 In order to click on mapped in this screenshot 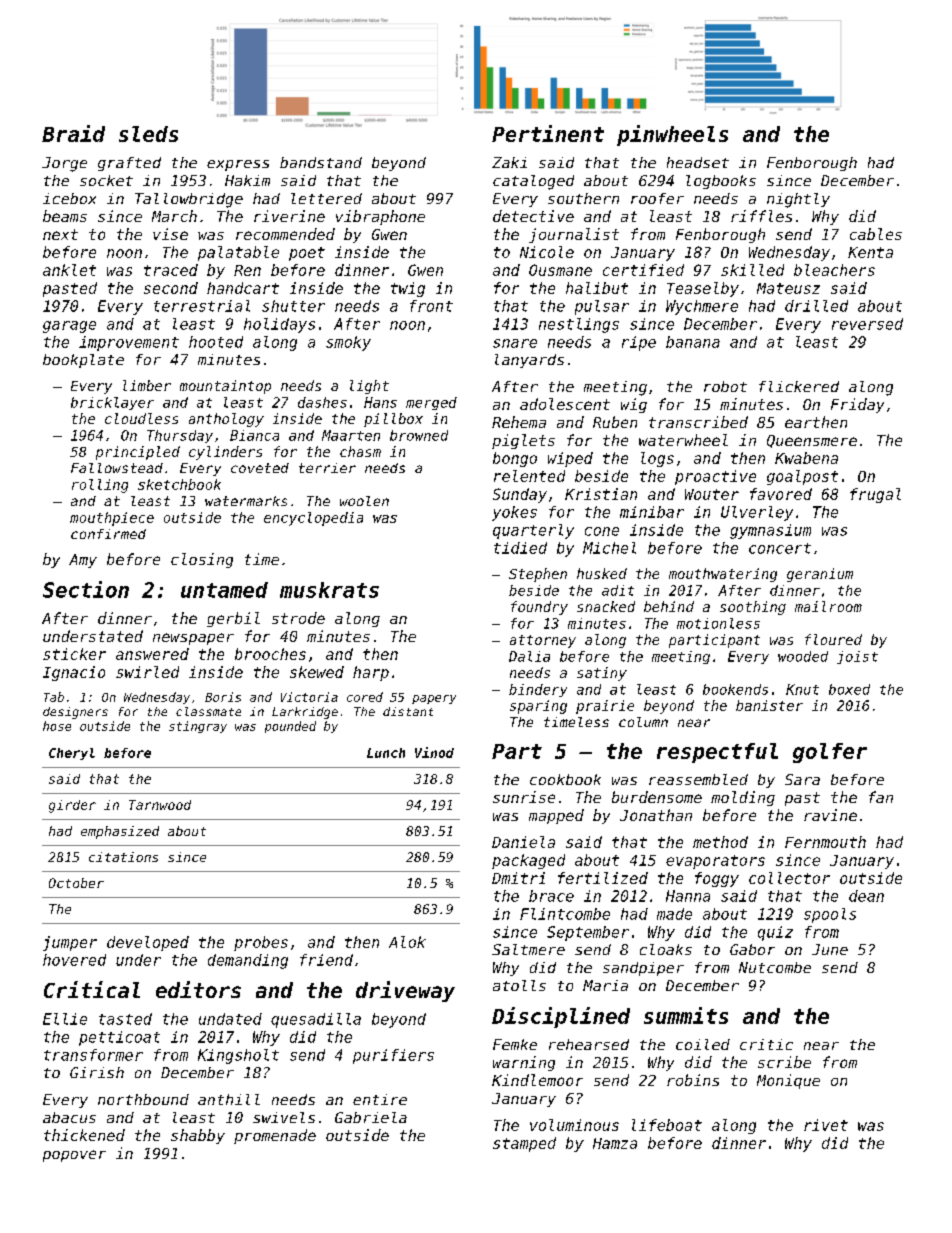, I will do `click(556, 816)`.
